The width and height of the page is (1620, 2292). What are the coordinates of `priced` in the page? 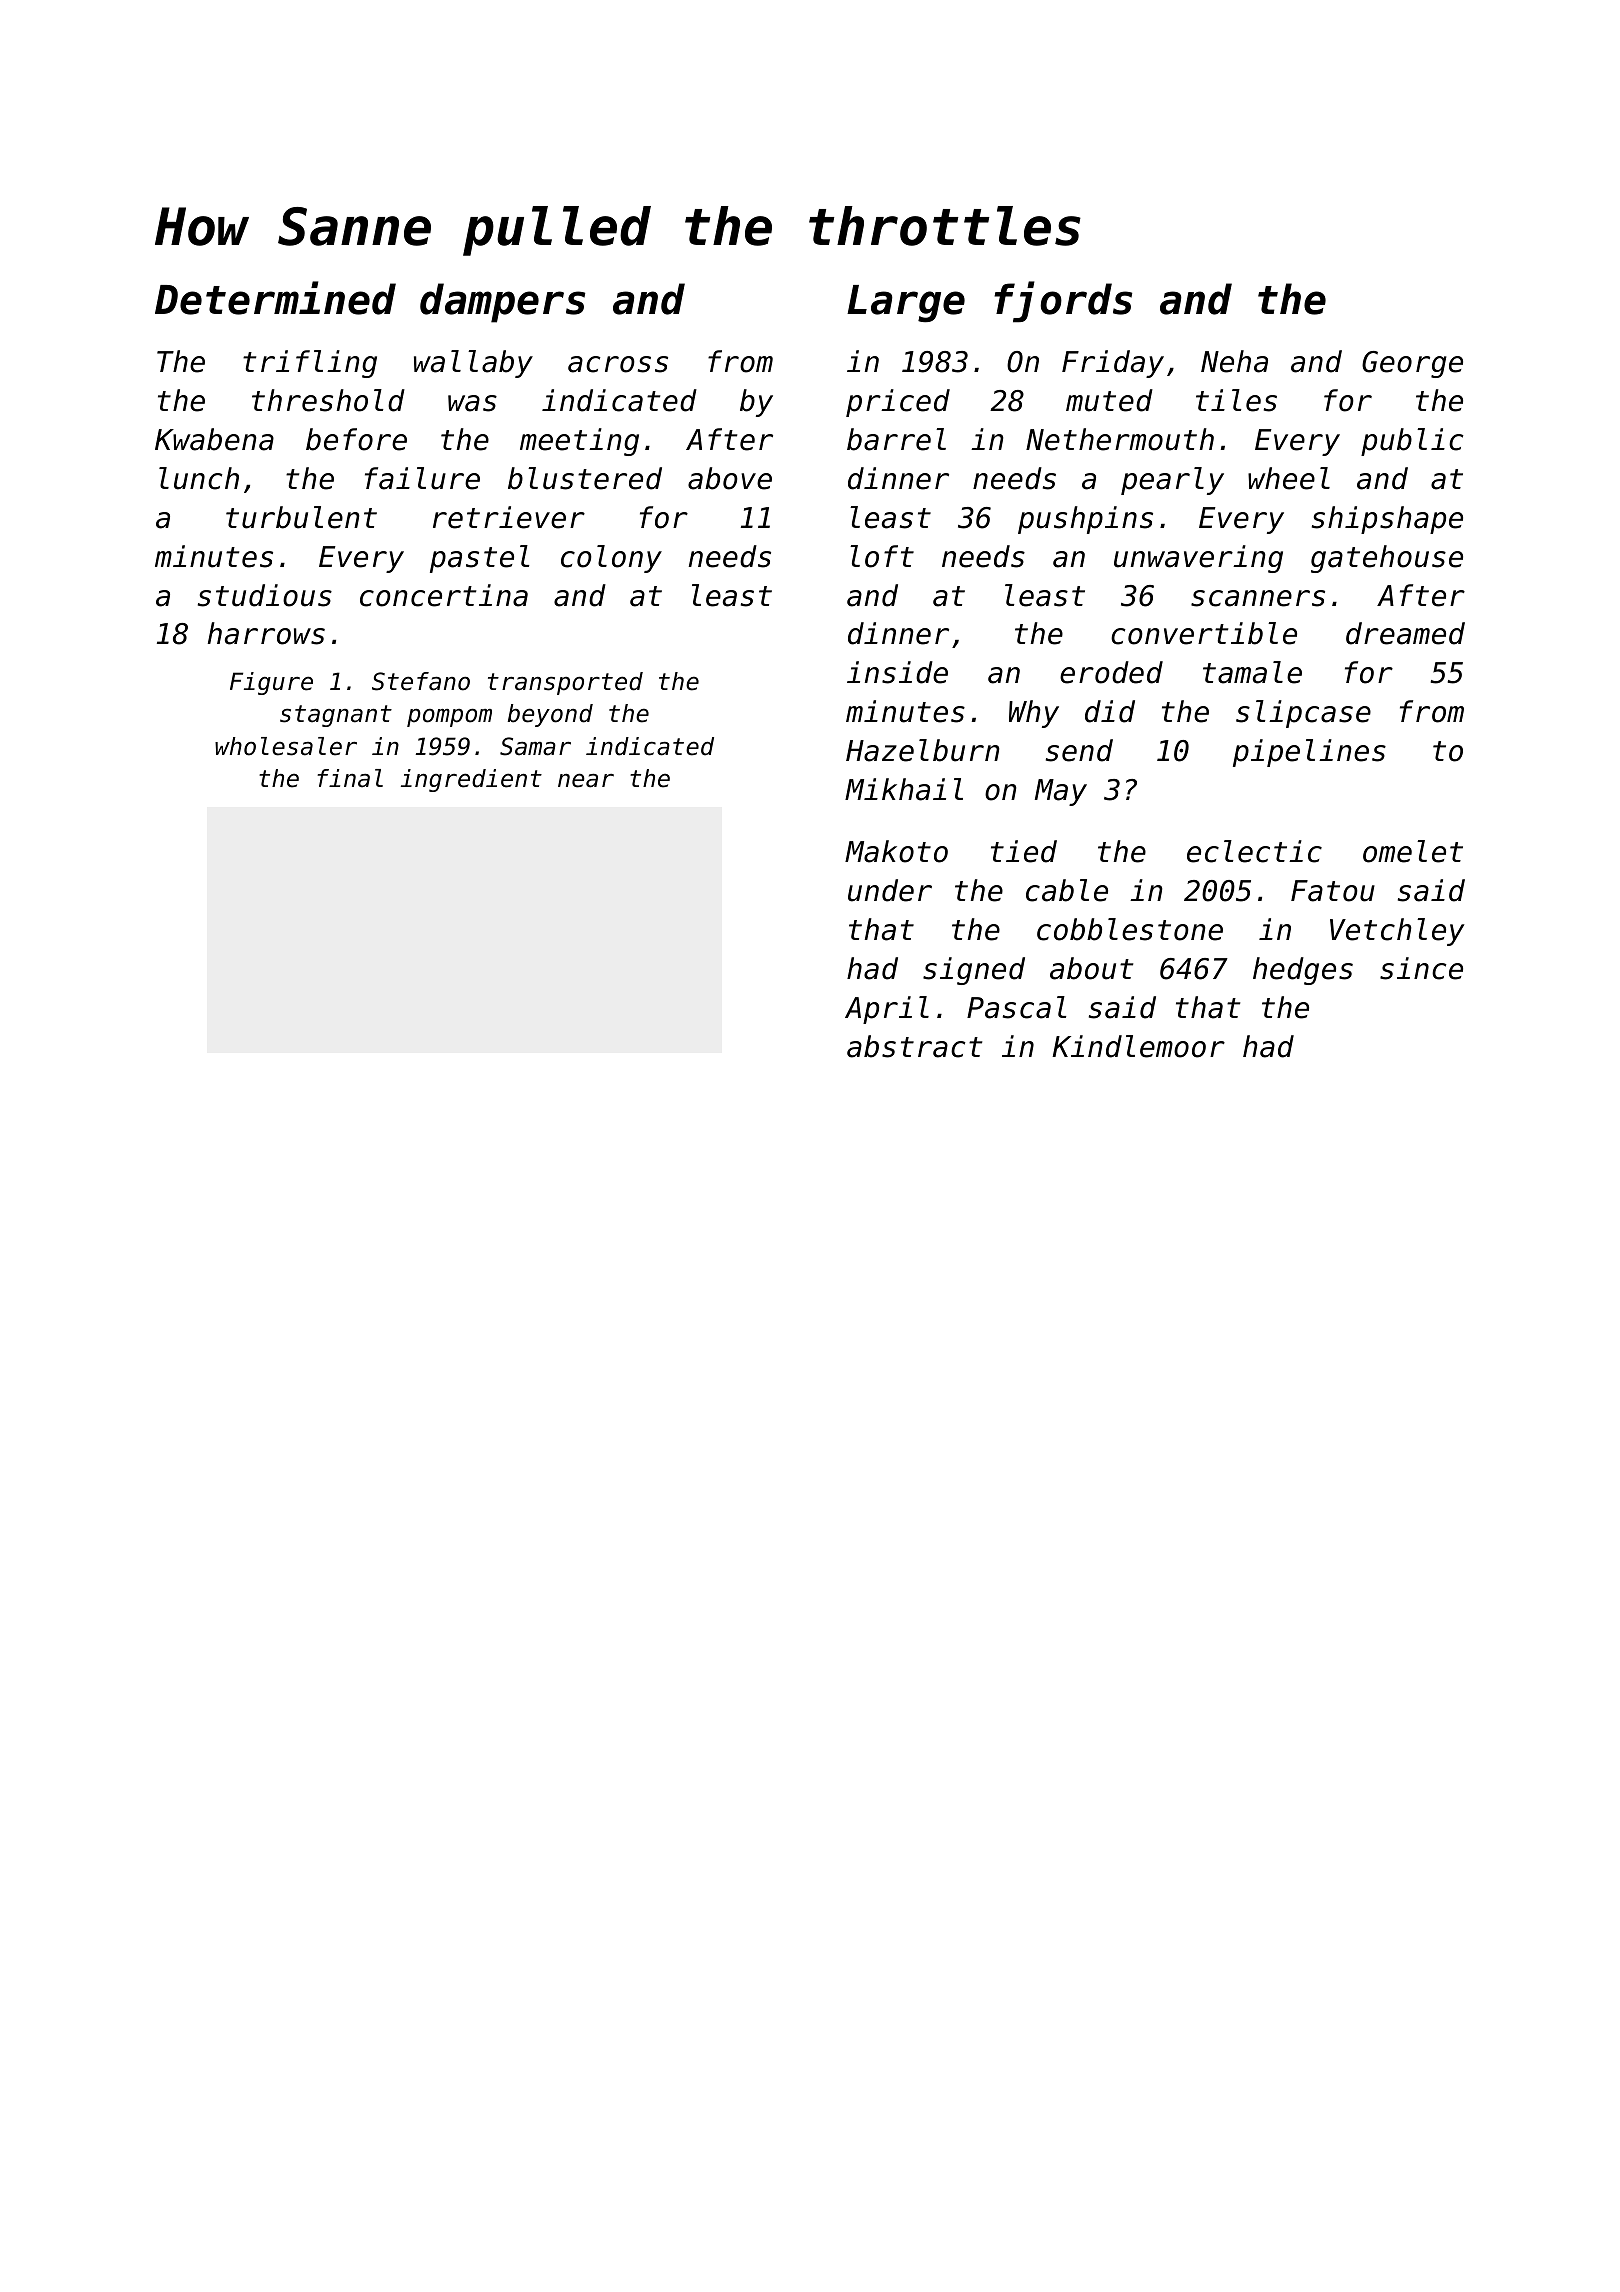 It's located at (898, 403).
